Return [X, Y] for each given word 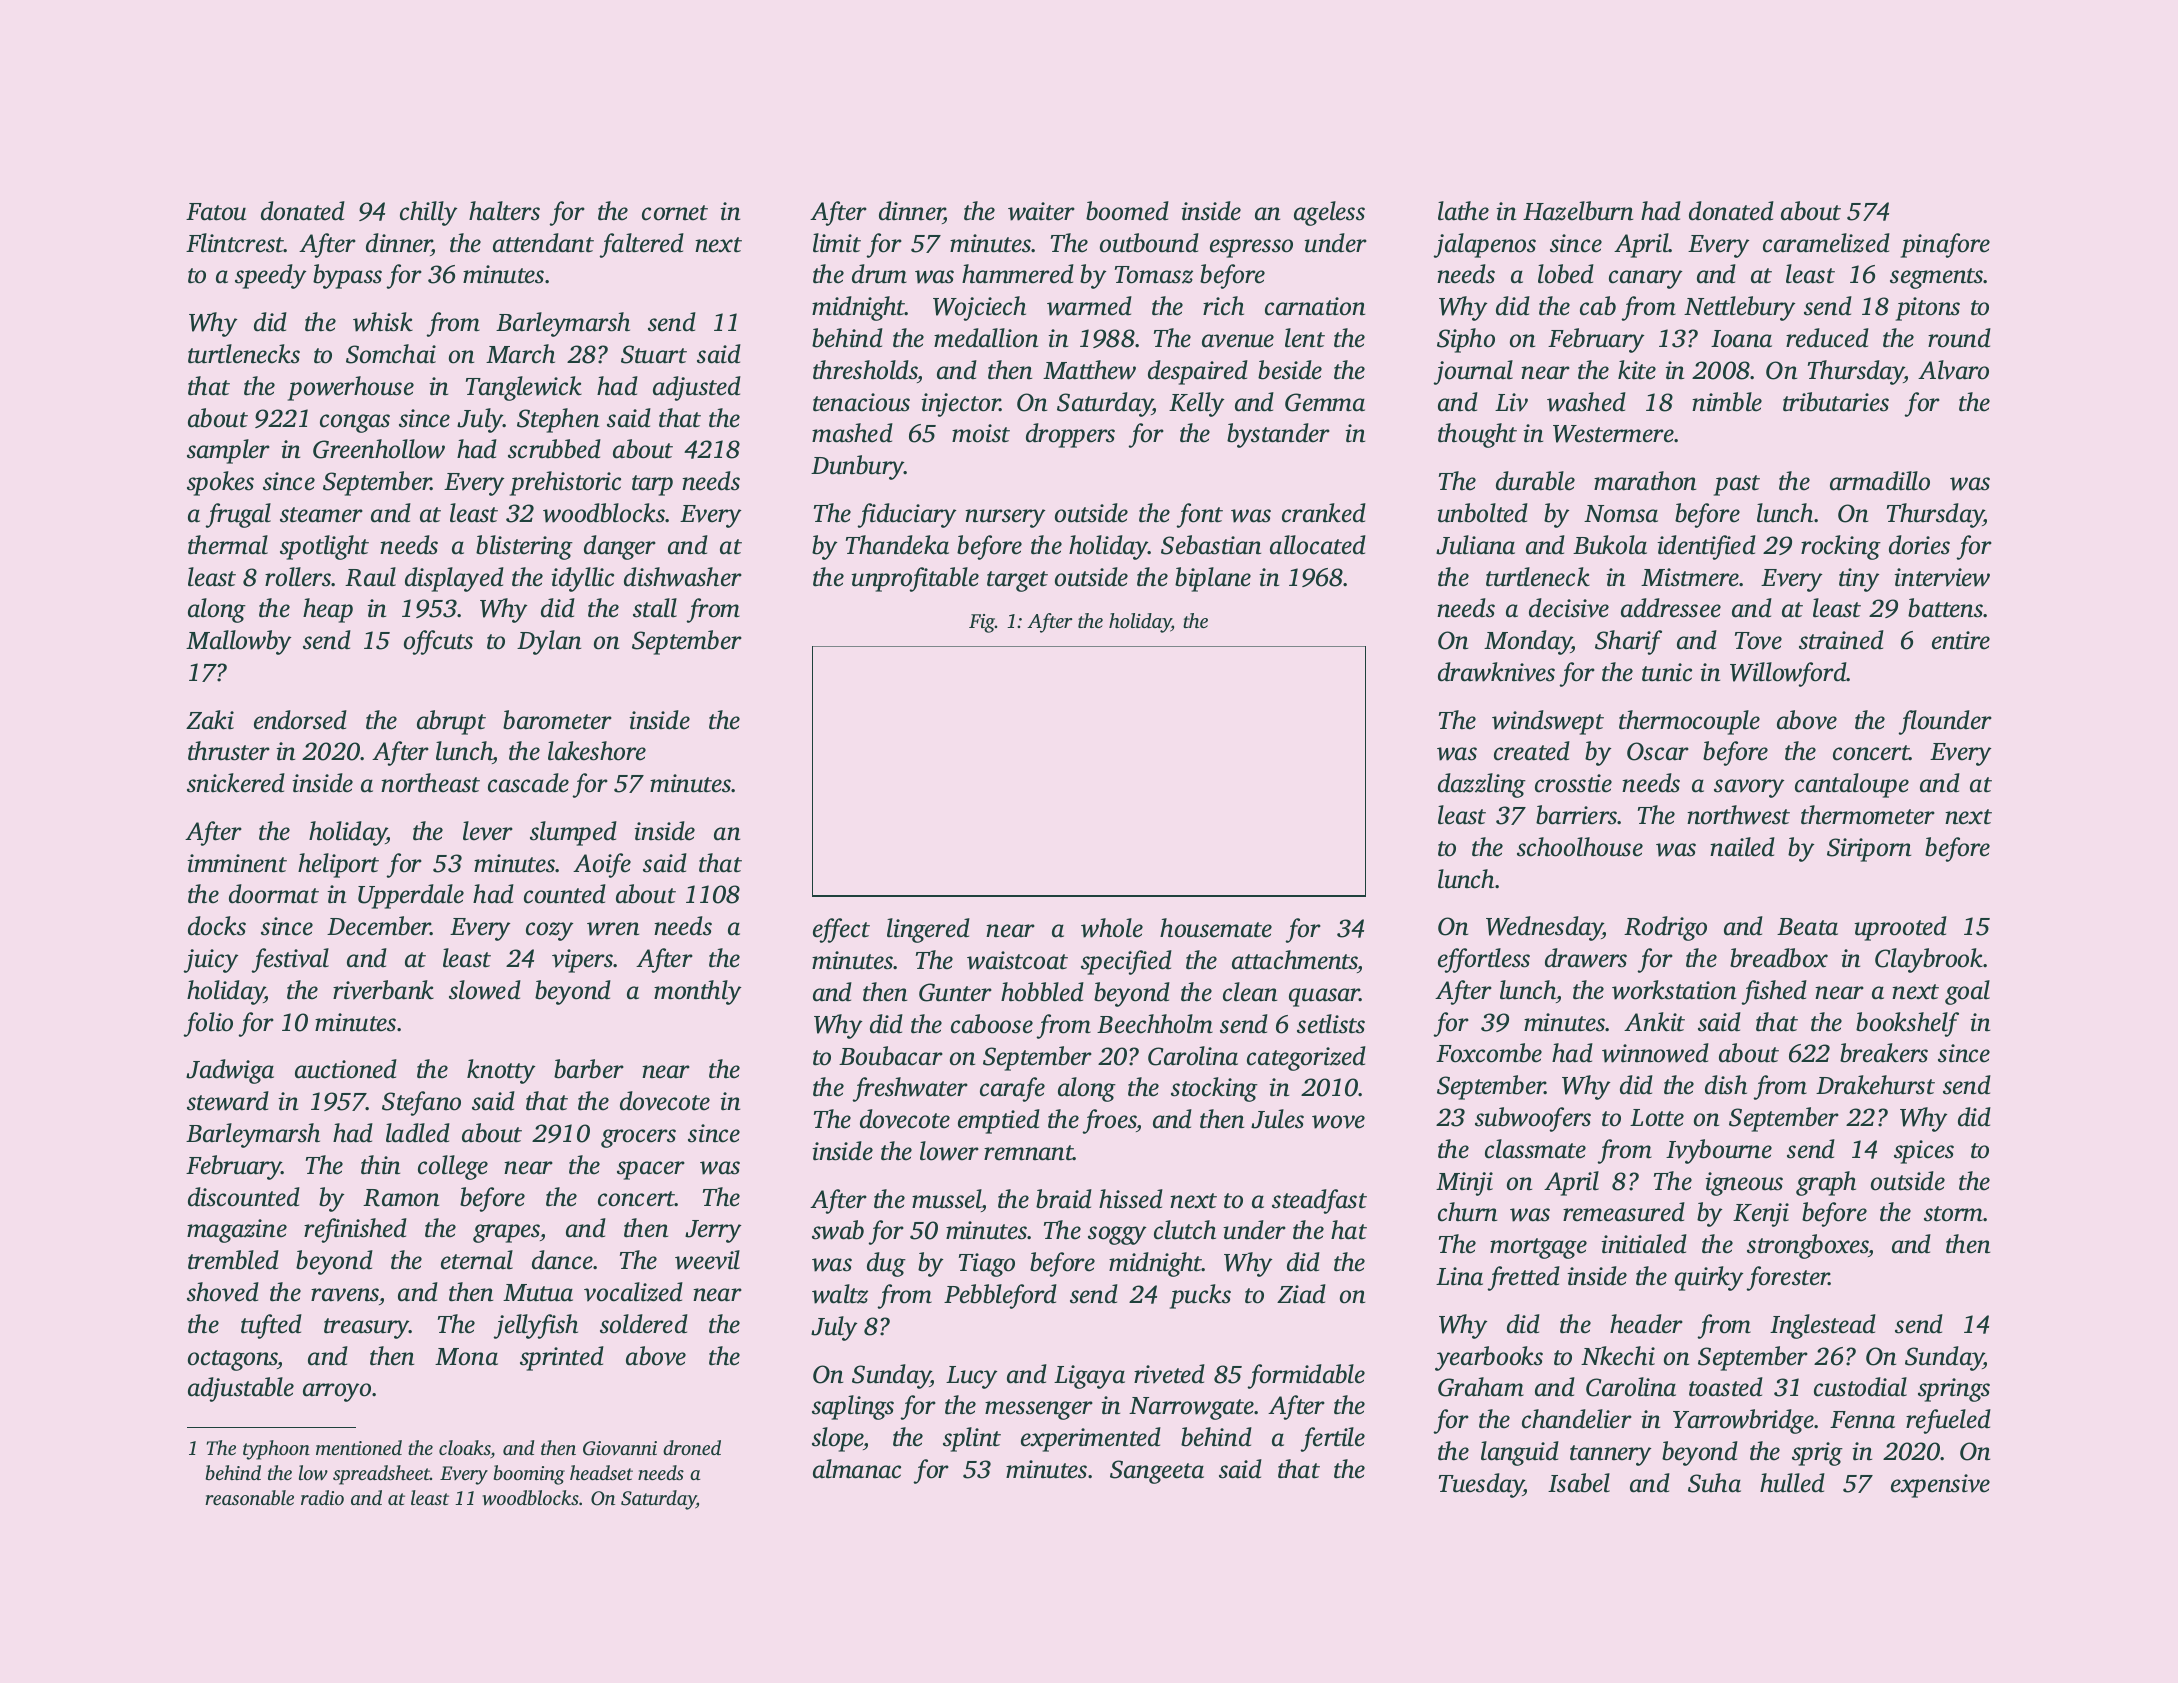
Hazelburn [1578, 211]
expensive [1940, 1486]
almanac [857, 1469]
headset [601, 1472]
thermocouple [1689, 722]
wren [613, 929]
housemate [1216, 928]
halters [504, 211]
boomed [1127, 211]
